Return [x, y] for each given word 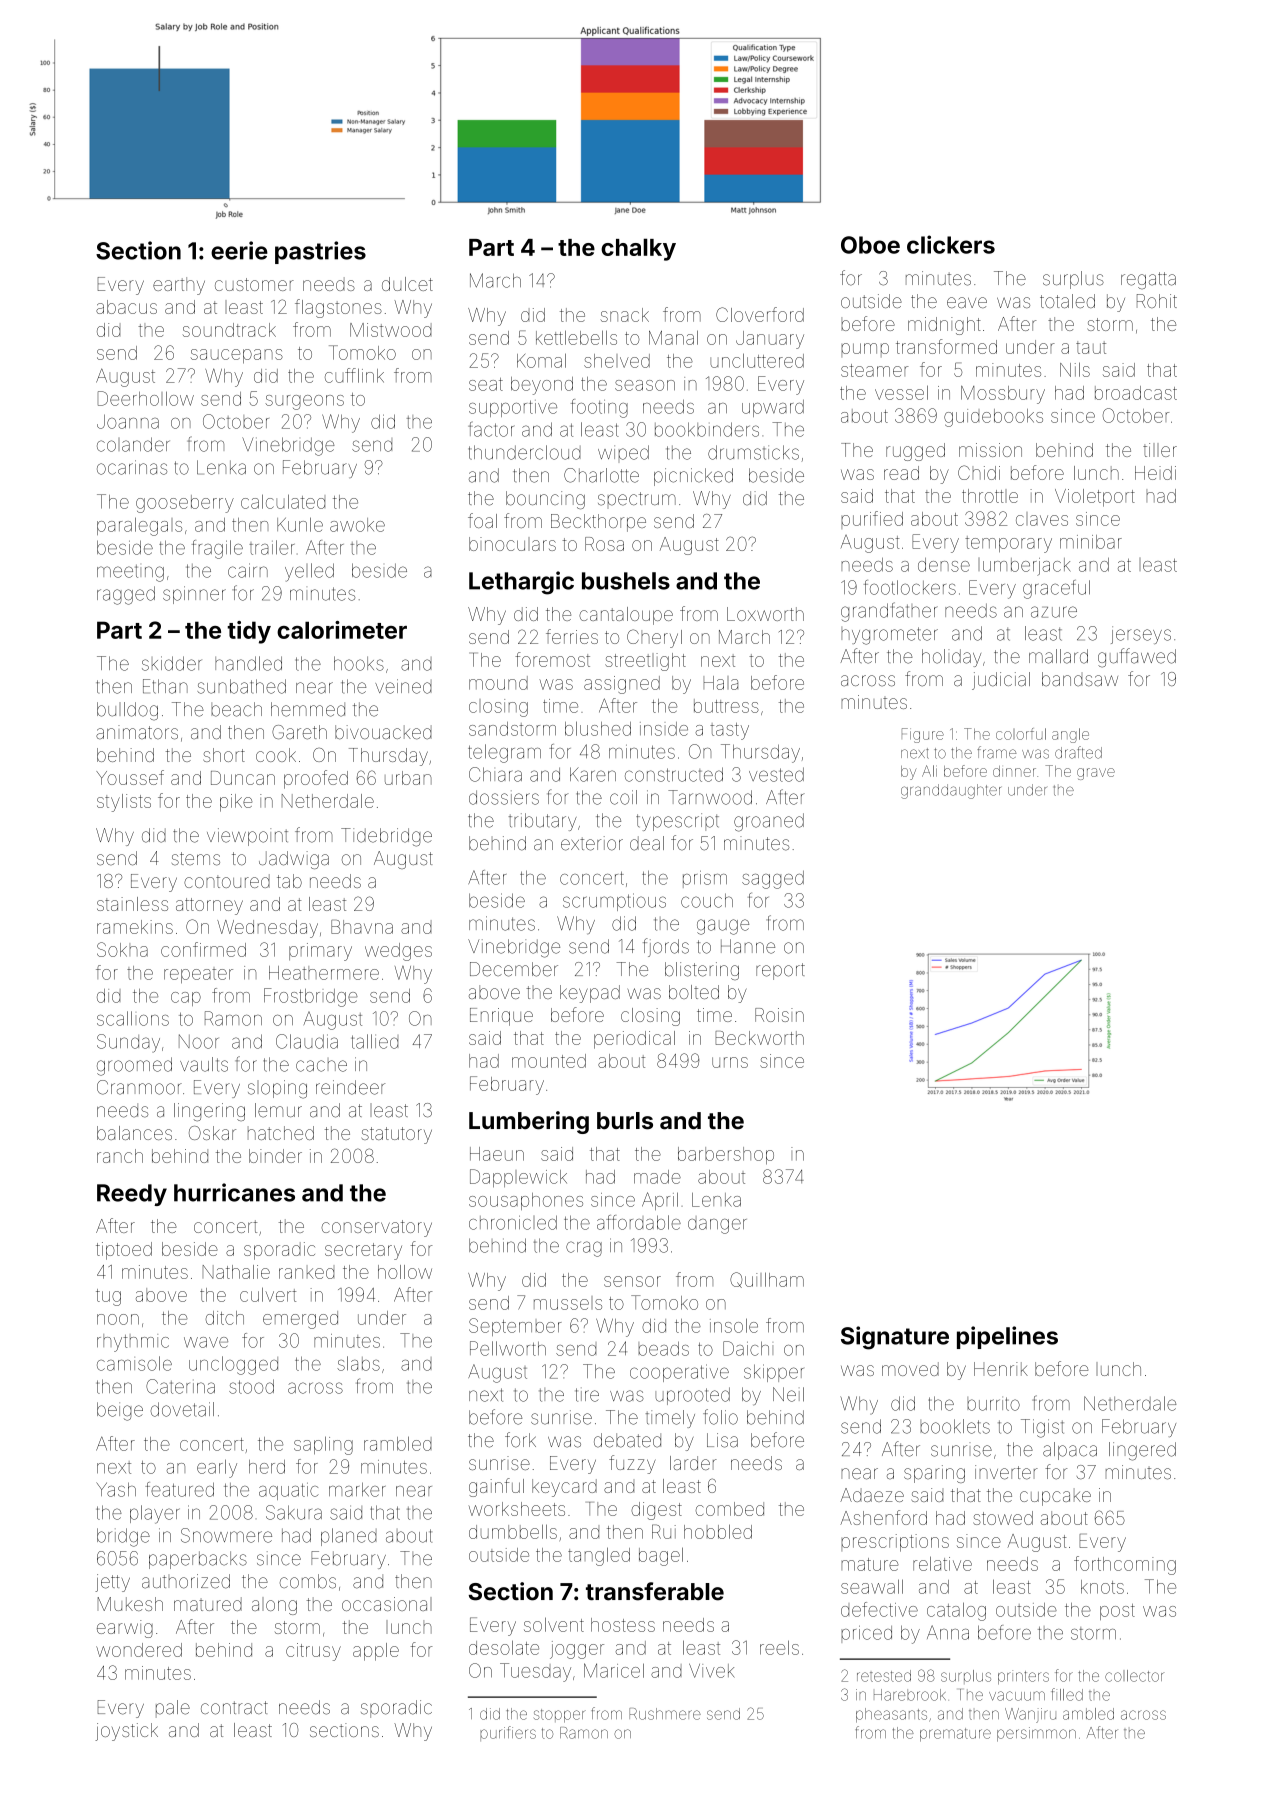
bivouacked [383, 732]
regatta [1148, 280]
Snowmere [226, 1535]
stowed [1003, 1518]
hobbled [718, 1531]
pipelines [1007, 1337]
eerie [239, 250]
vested [776, 774]
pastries [320, 252]
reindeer [350, 1087]
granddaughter [951, 791]
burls [625, 1121]
